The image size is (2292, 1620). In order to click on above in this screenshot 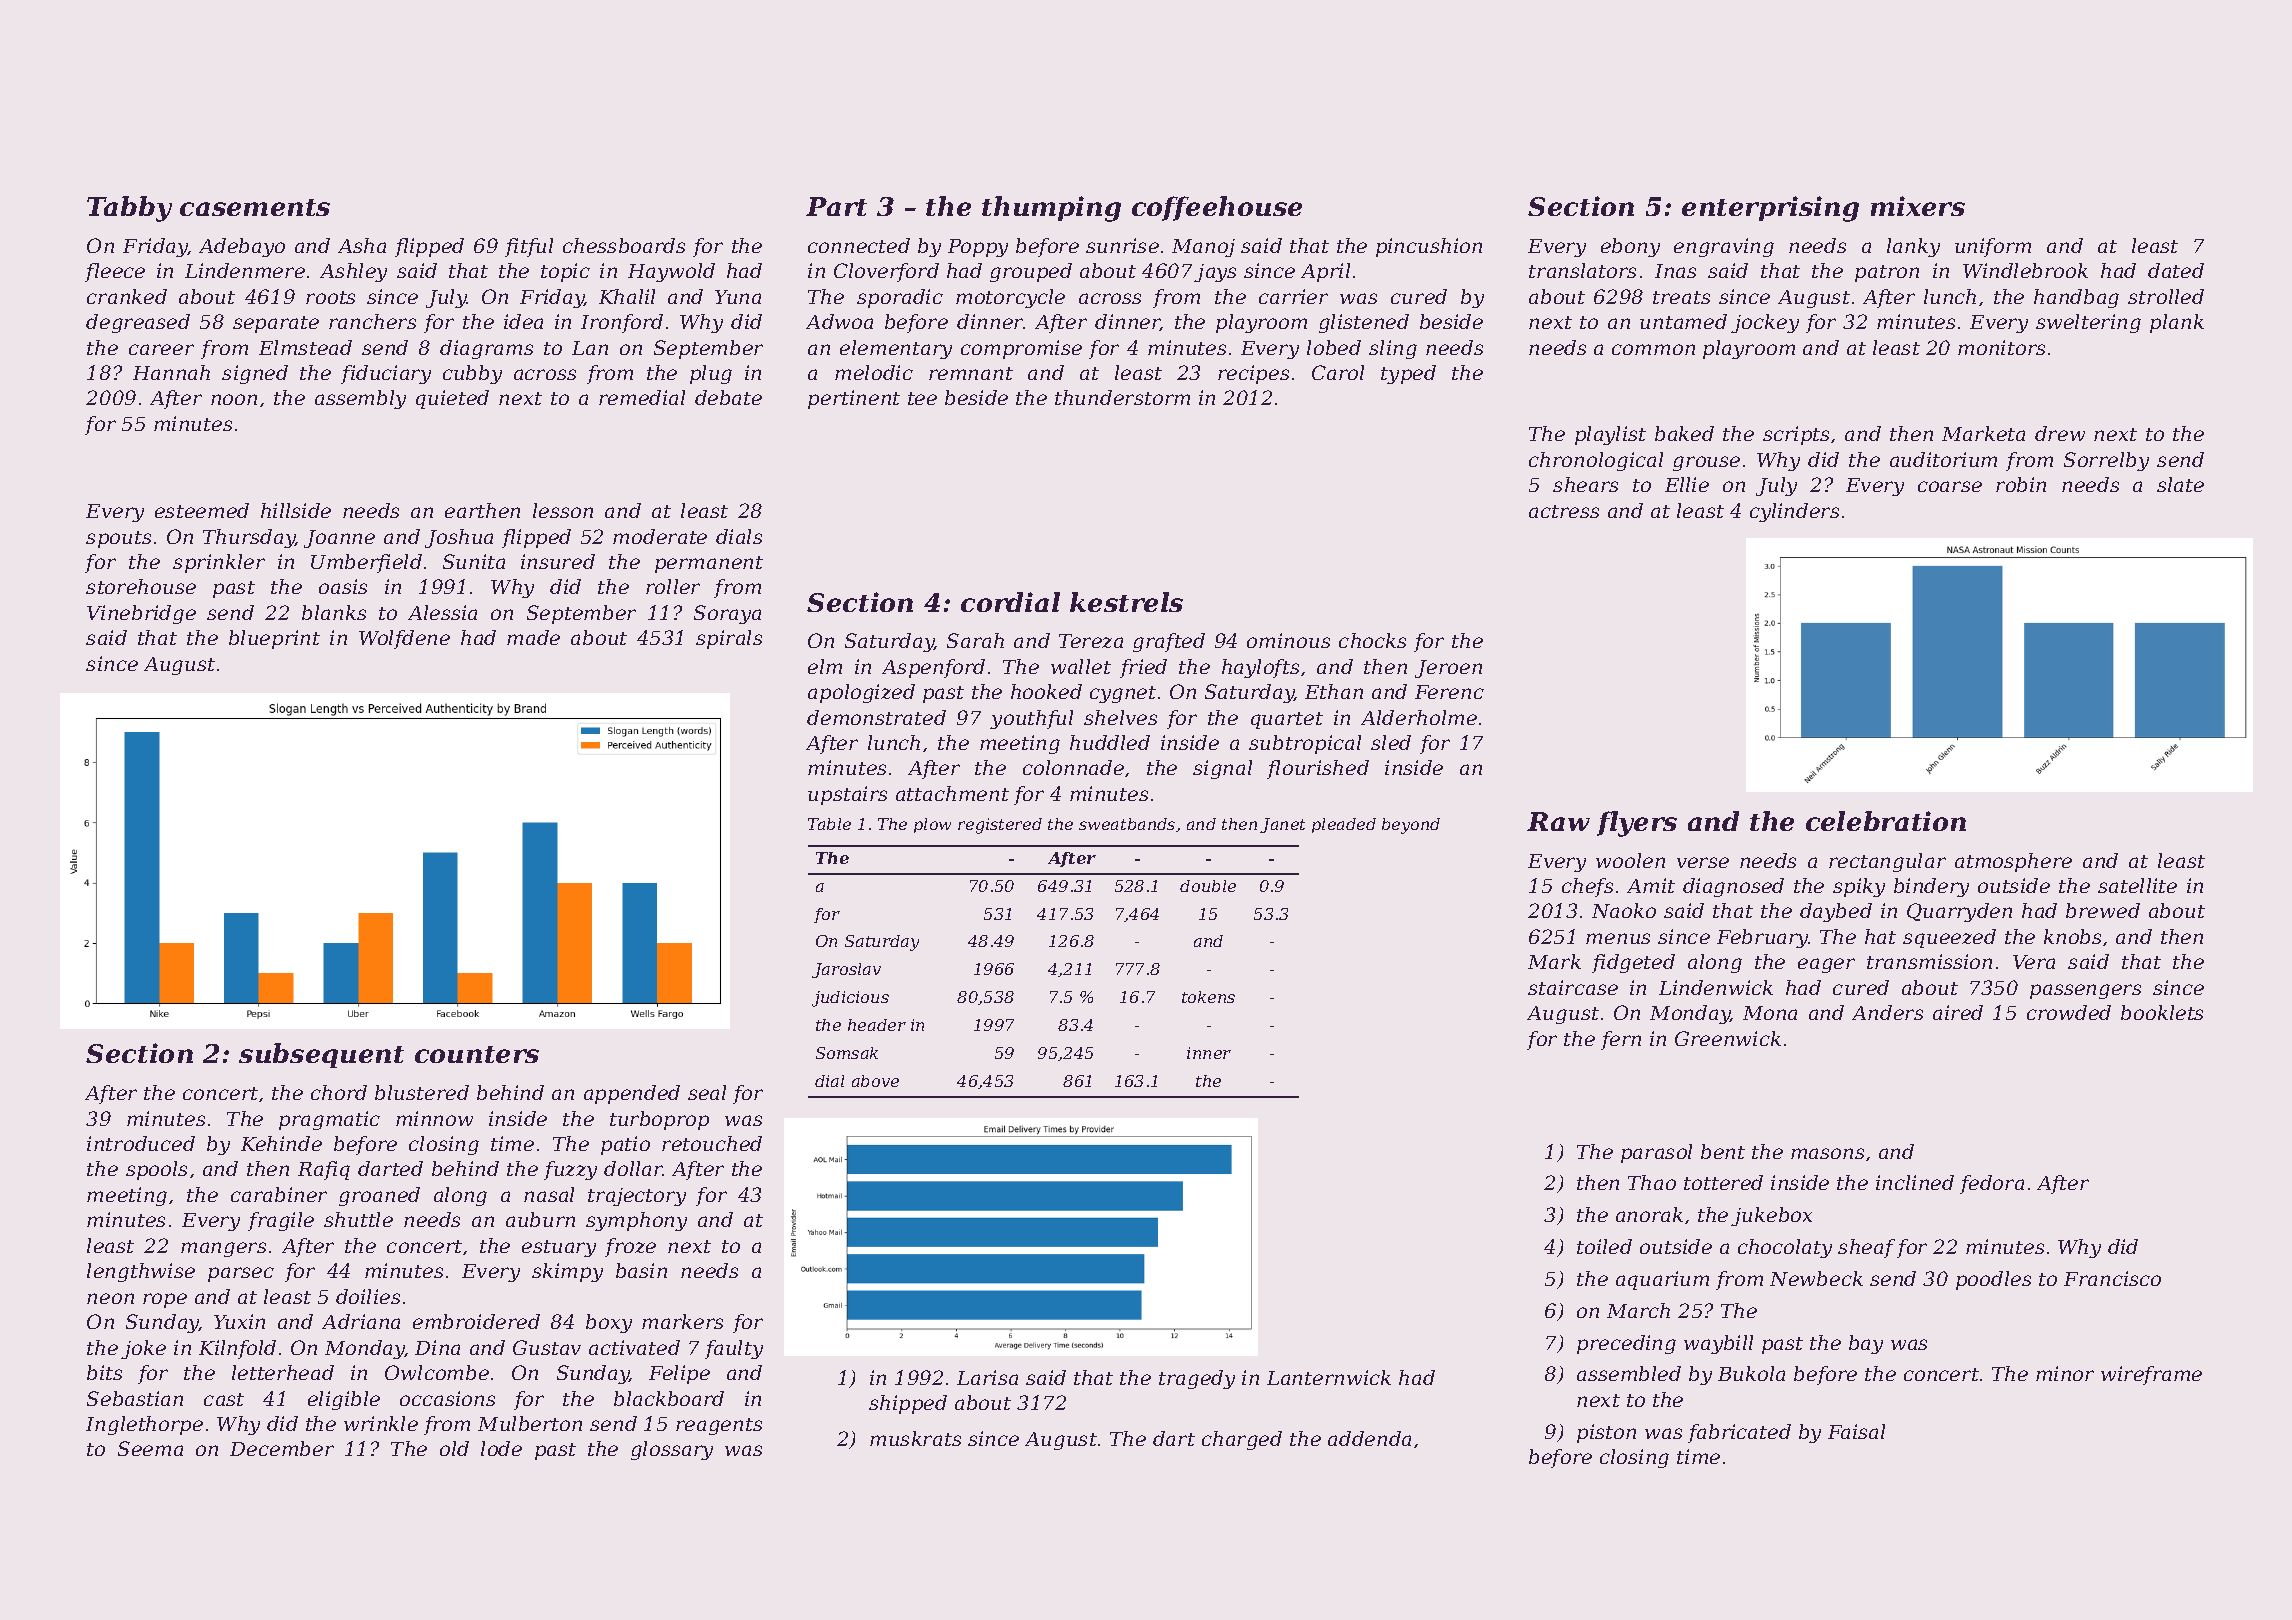, I will do `click(875, 1081)`.
